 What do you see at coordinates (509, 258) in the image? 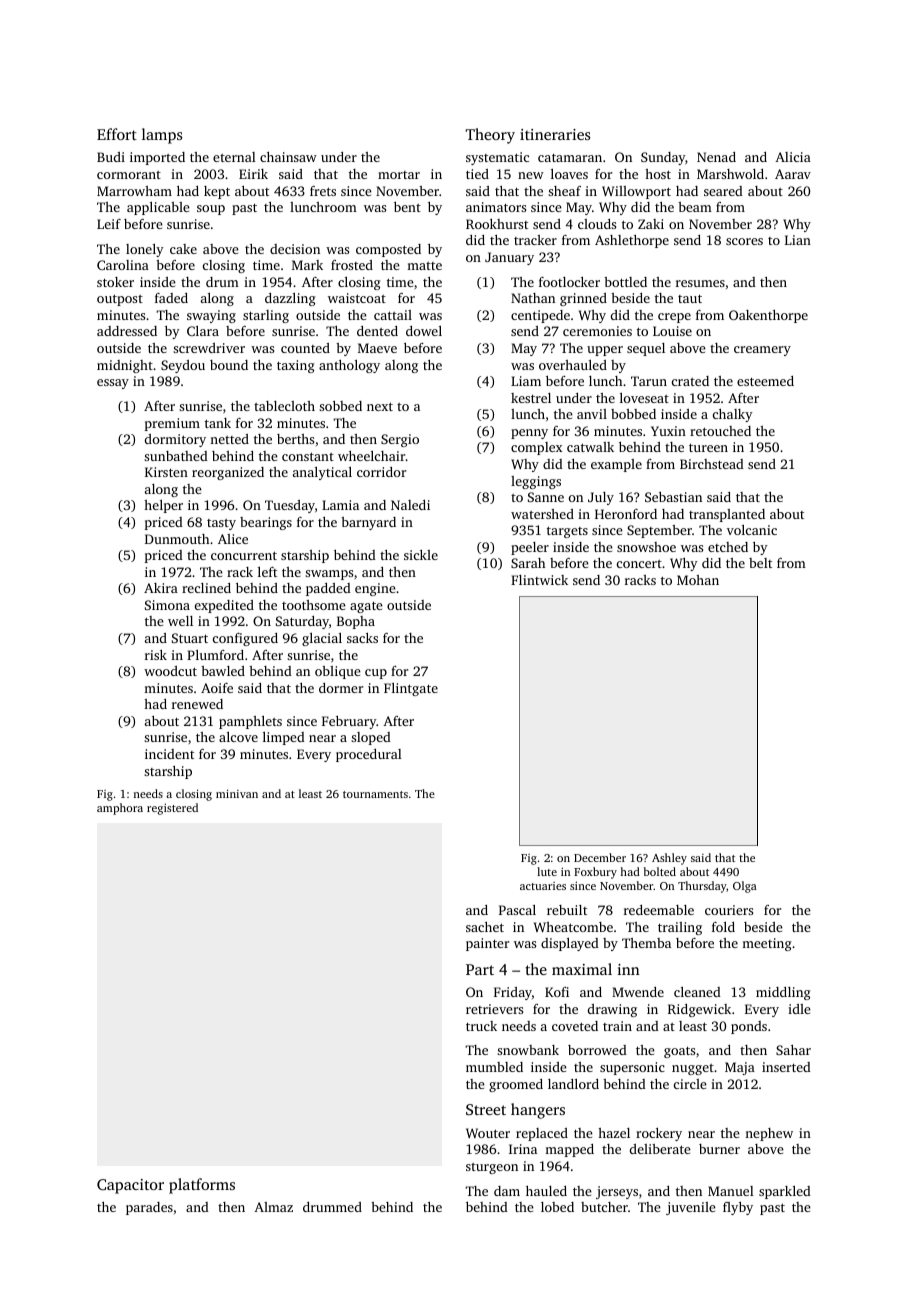
I see `January` at bounding box center [509, 258].
